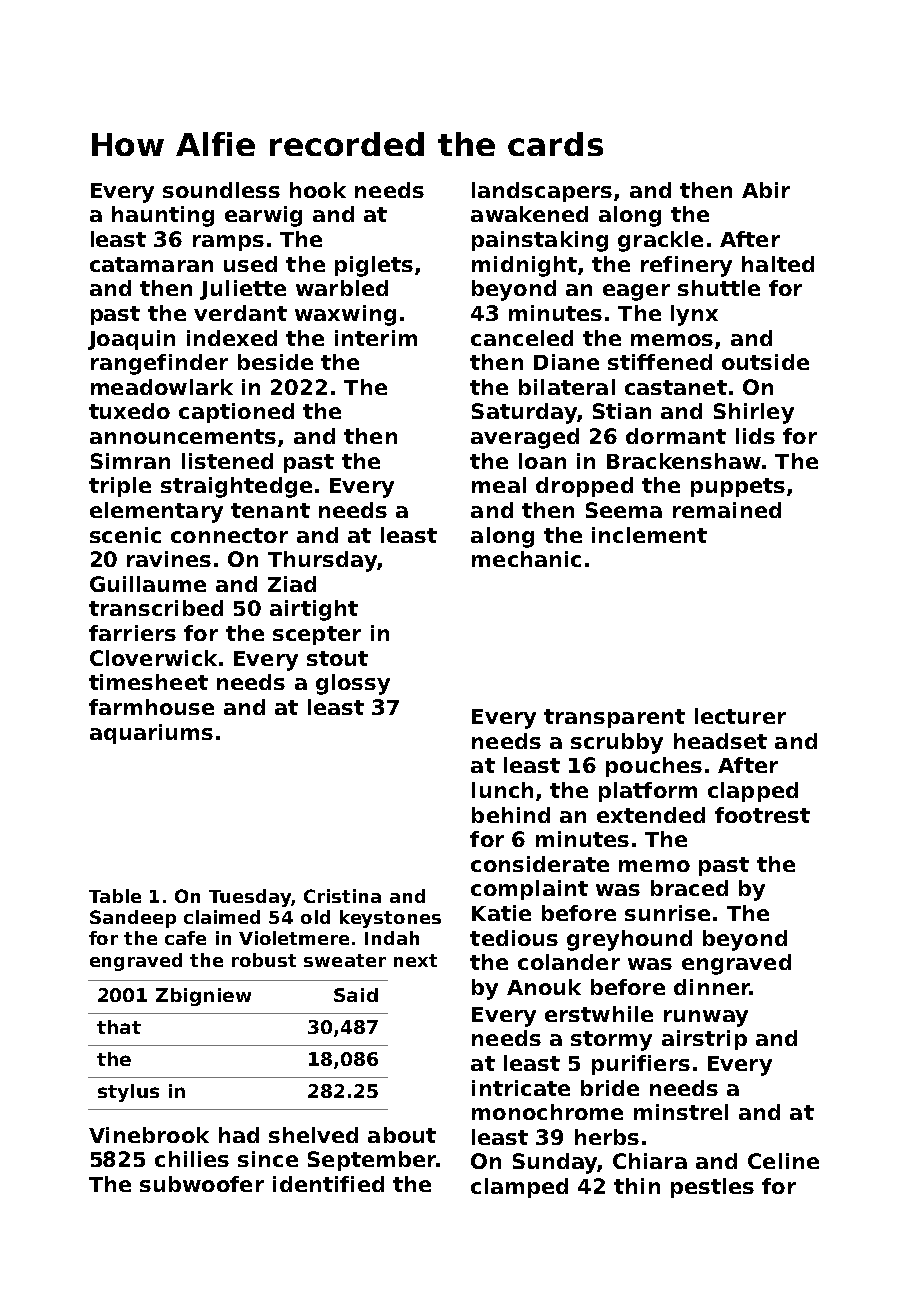  What do you see at coordinates (151, 707) in the document?
I see `farmhouse` at bounding box center [151, 707].
